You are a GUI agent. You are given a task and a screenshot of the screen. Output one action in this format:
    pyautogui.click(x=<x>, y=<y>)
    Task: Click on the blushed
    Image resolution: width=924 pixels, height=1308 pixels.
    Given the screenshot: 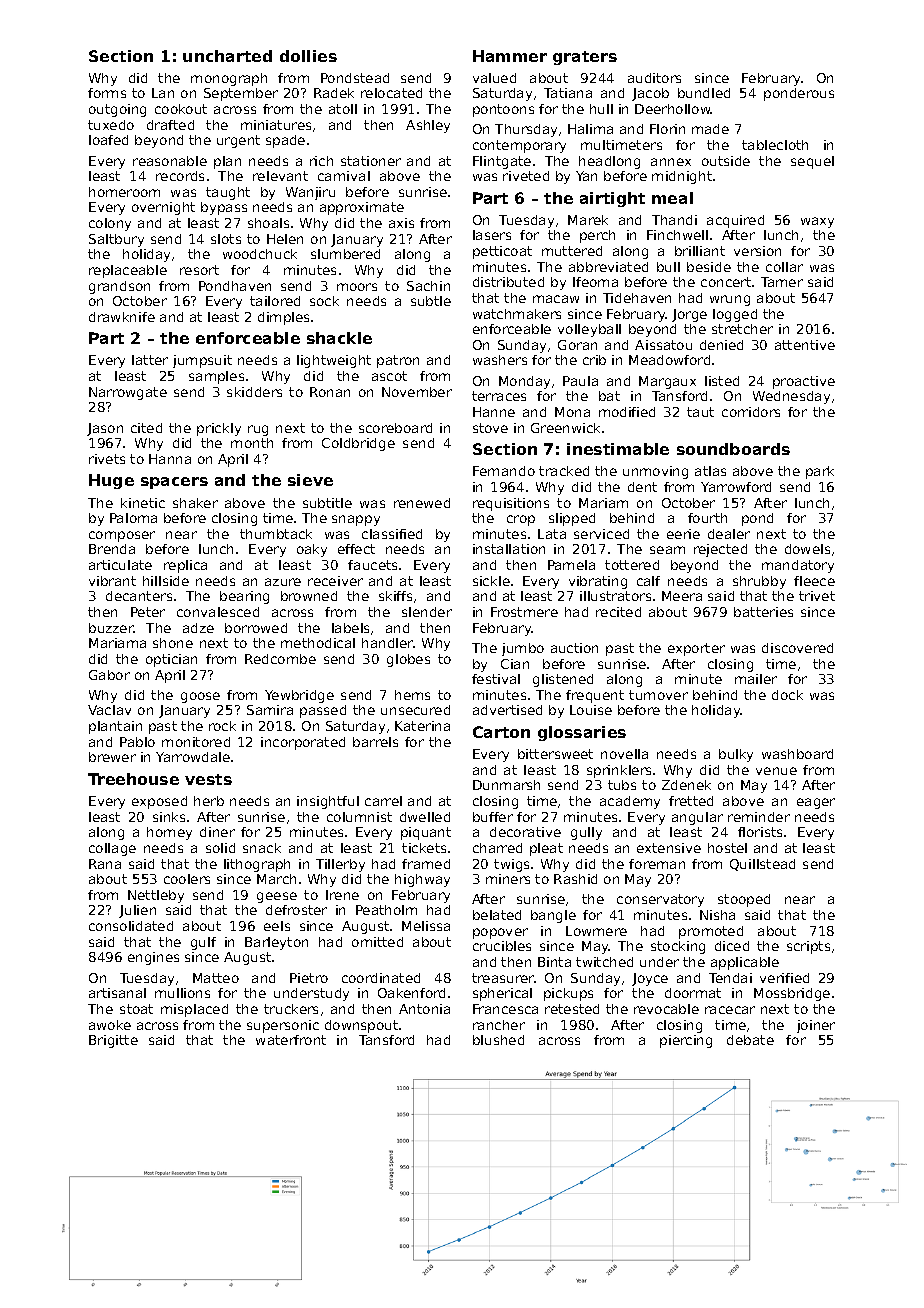 What is the action you would take?
    pyautogui.click(x=498, y=1040)
